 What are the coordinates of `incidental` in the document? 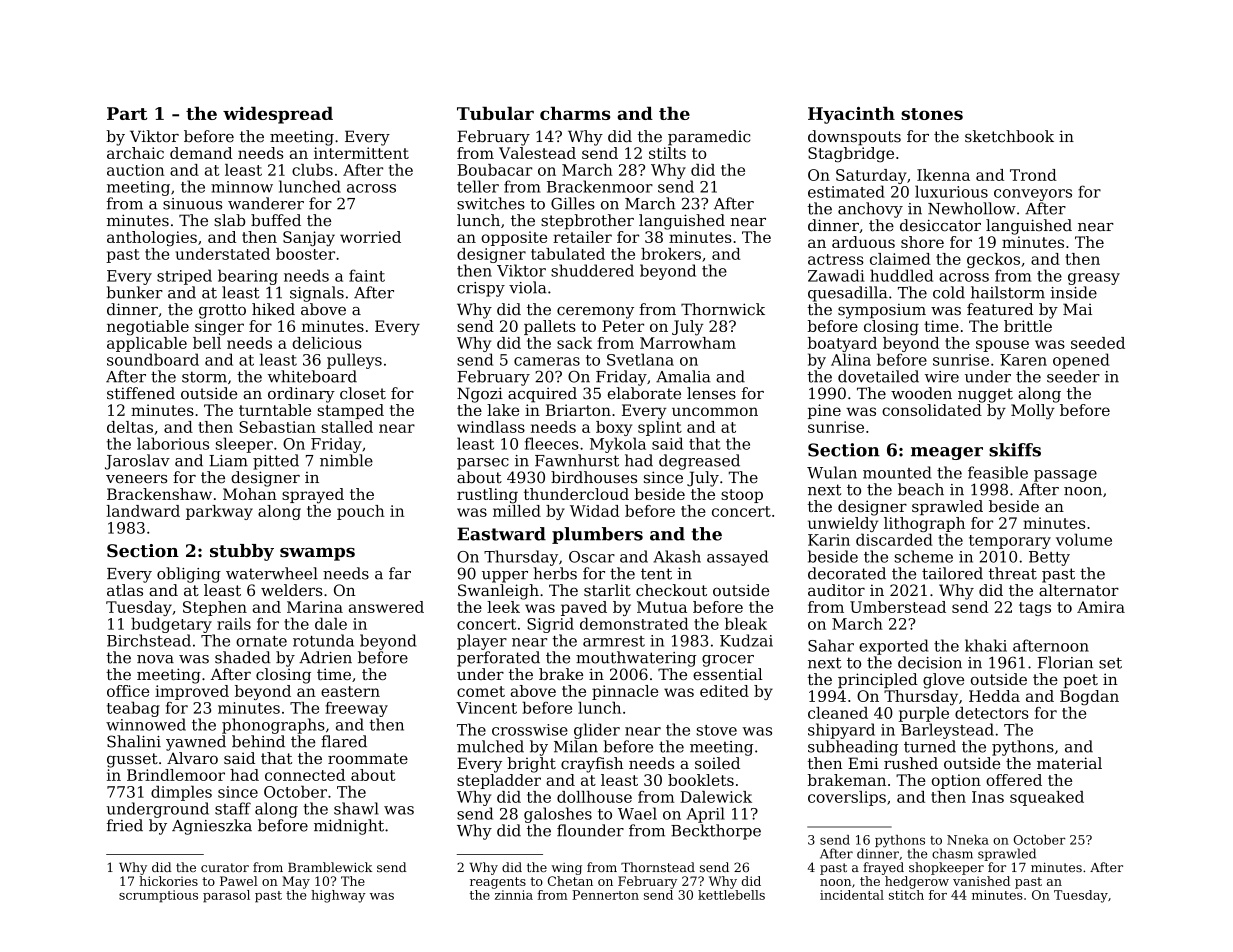 It's located at (852, 895).
